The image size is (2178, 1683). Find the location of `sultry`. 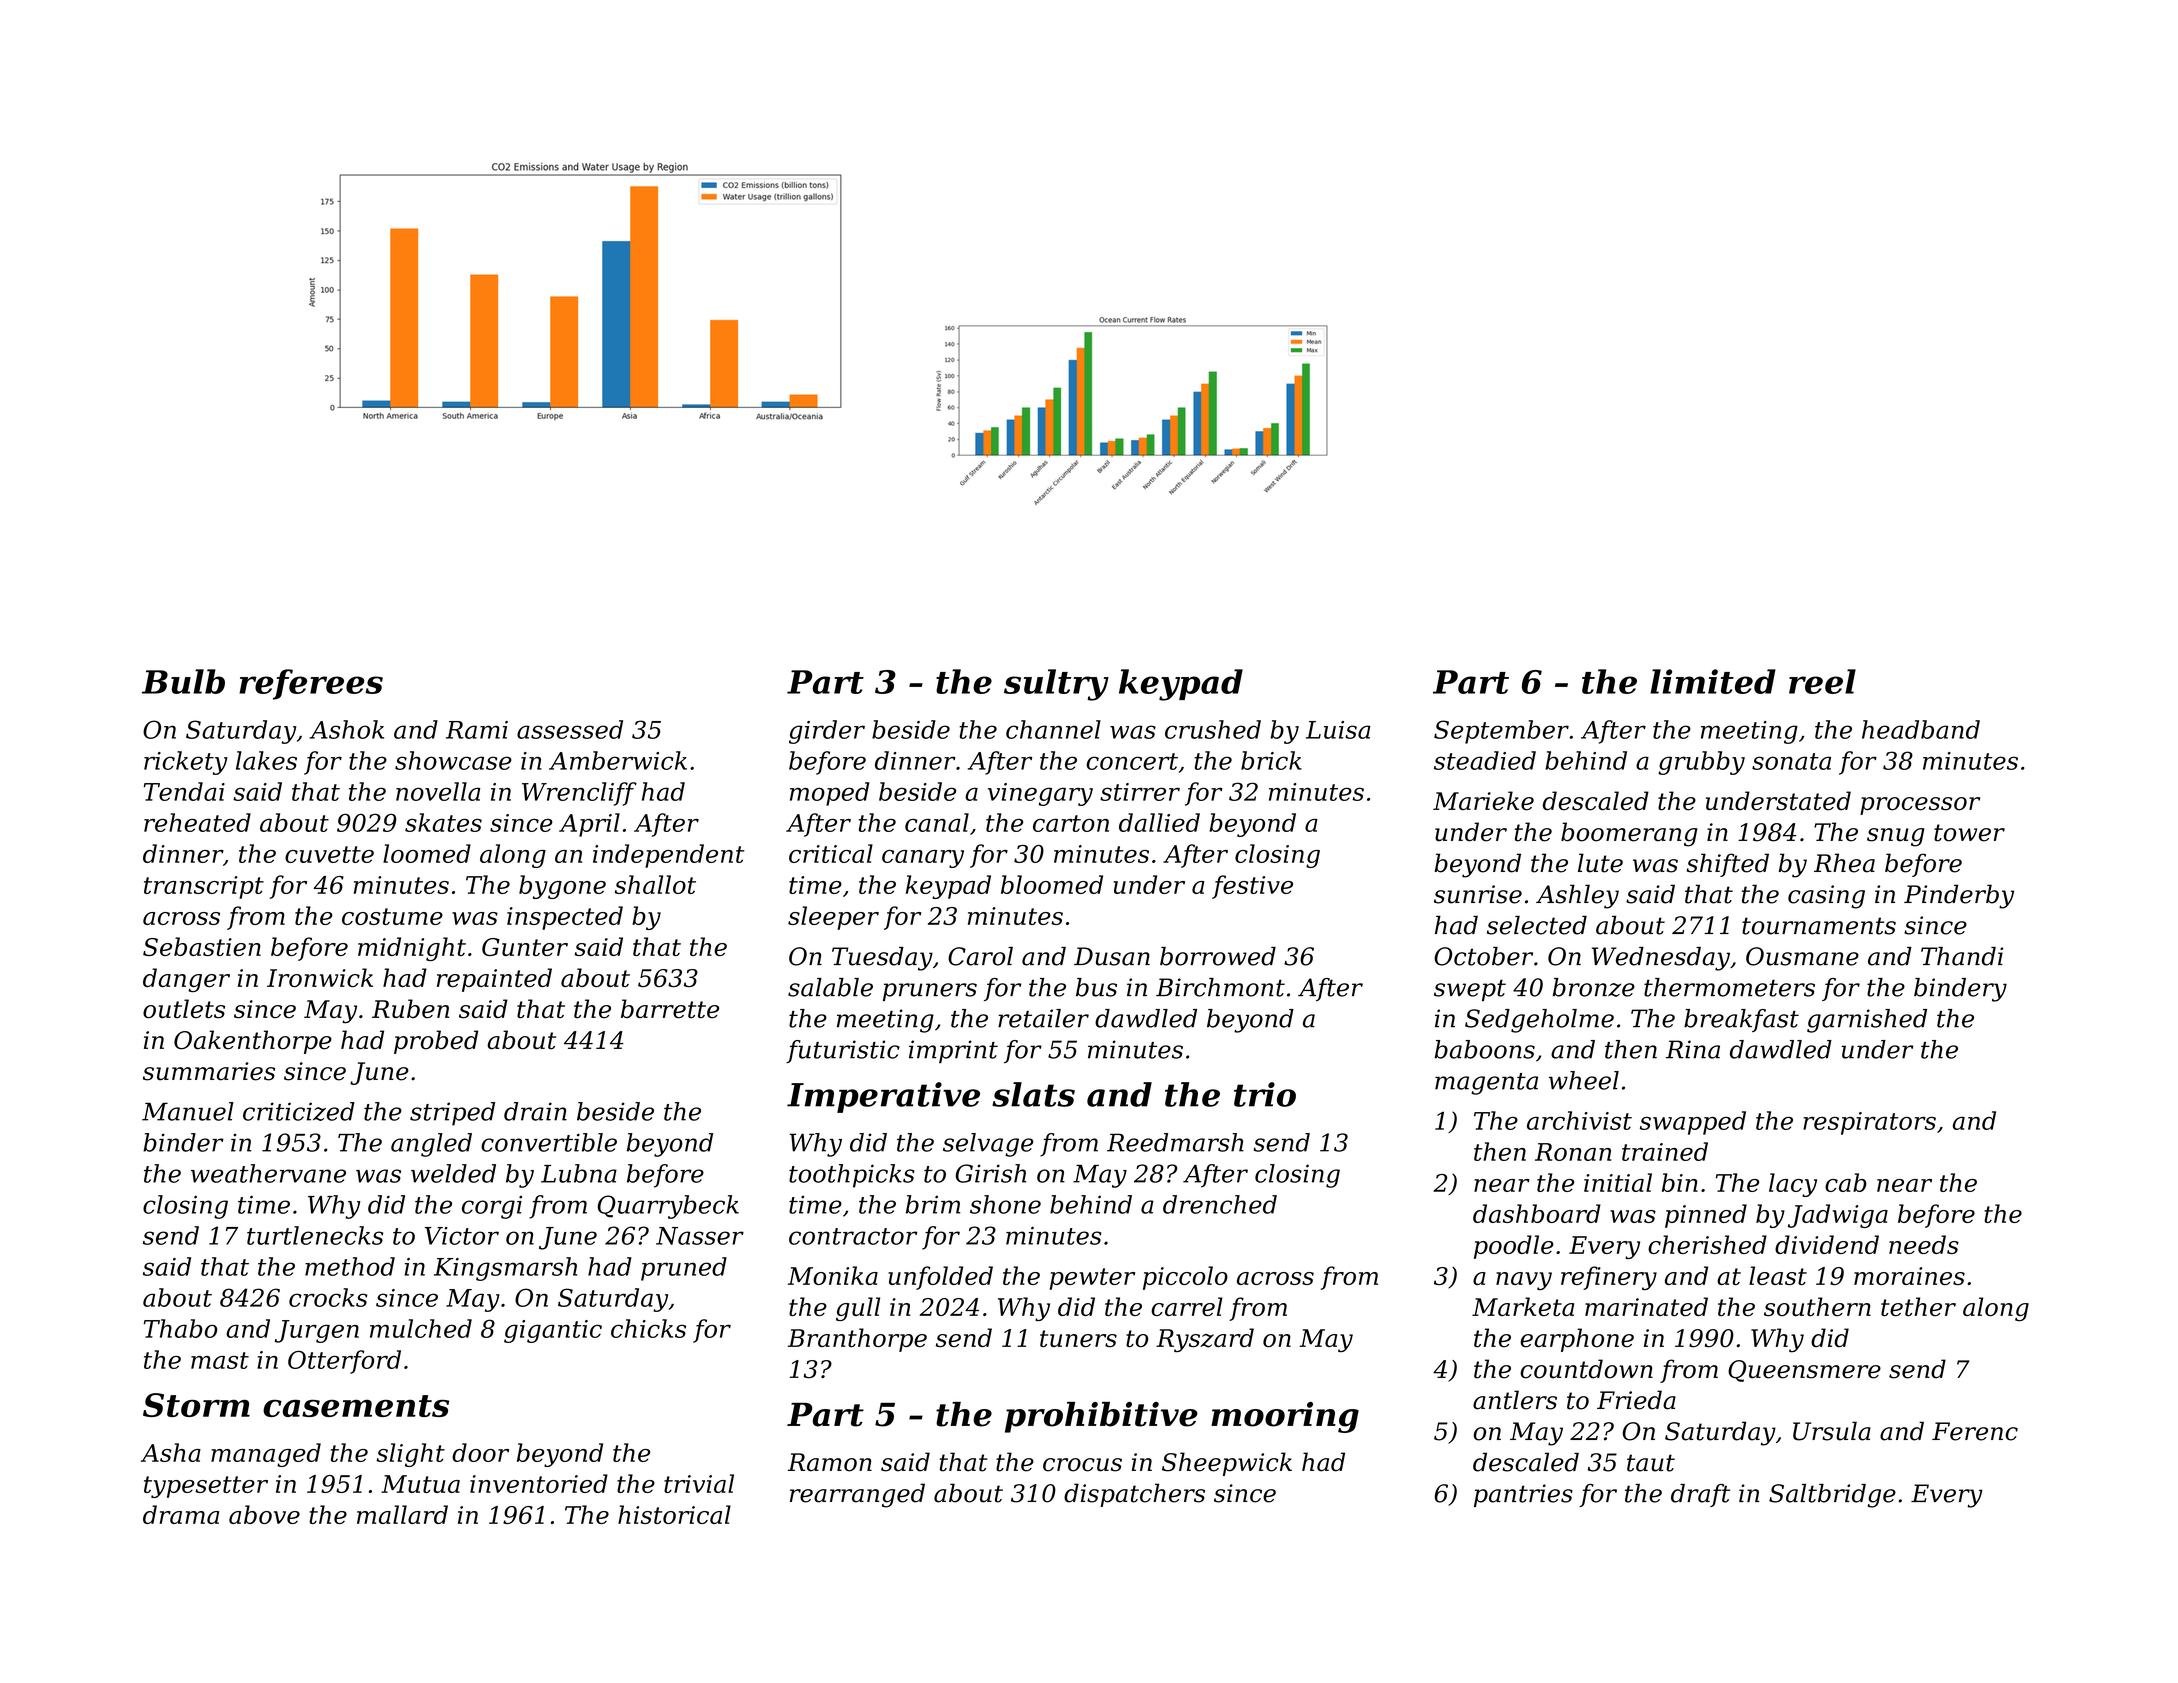

sultry is located at coordinates (1056, 685).
